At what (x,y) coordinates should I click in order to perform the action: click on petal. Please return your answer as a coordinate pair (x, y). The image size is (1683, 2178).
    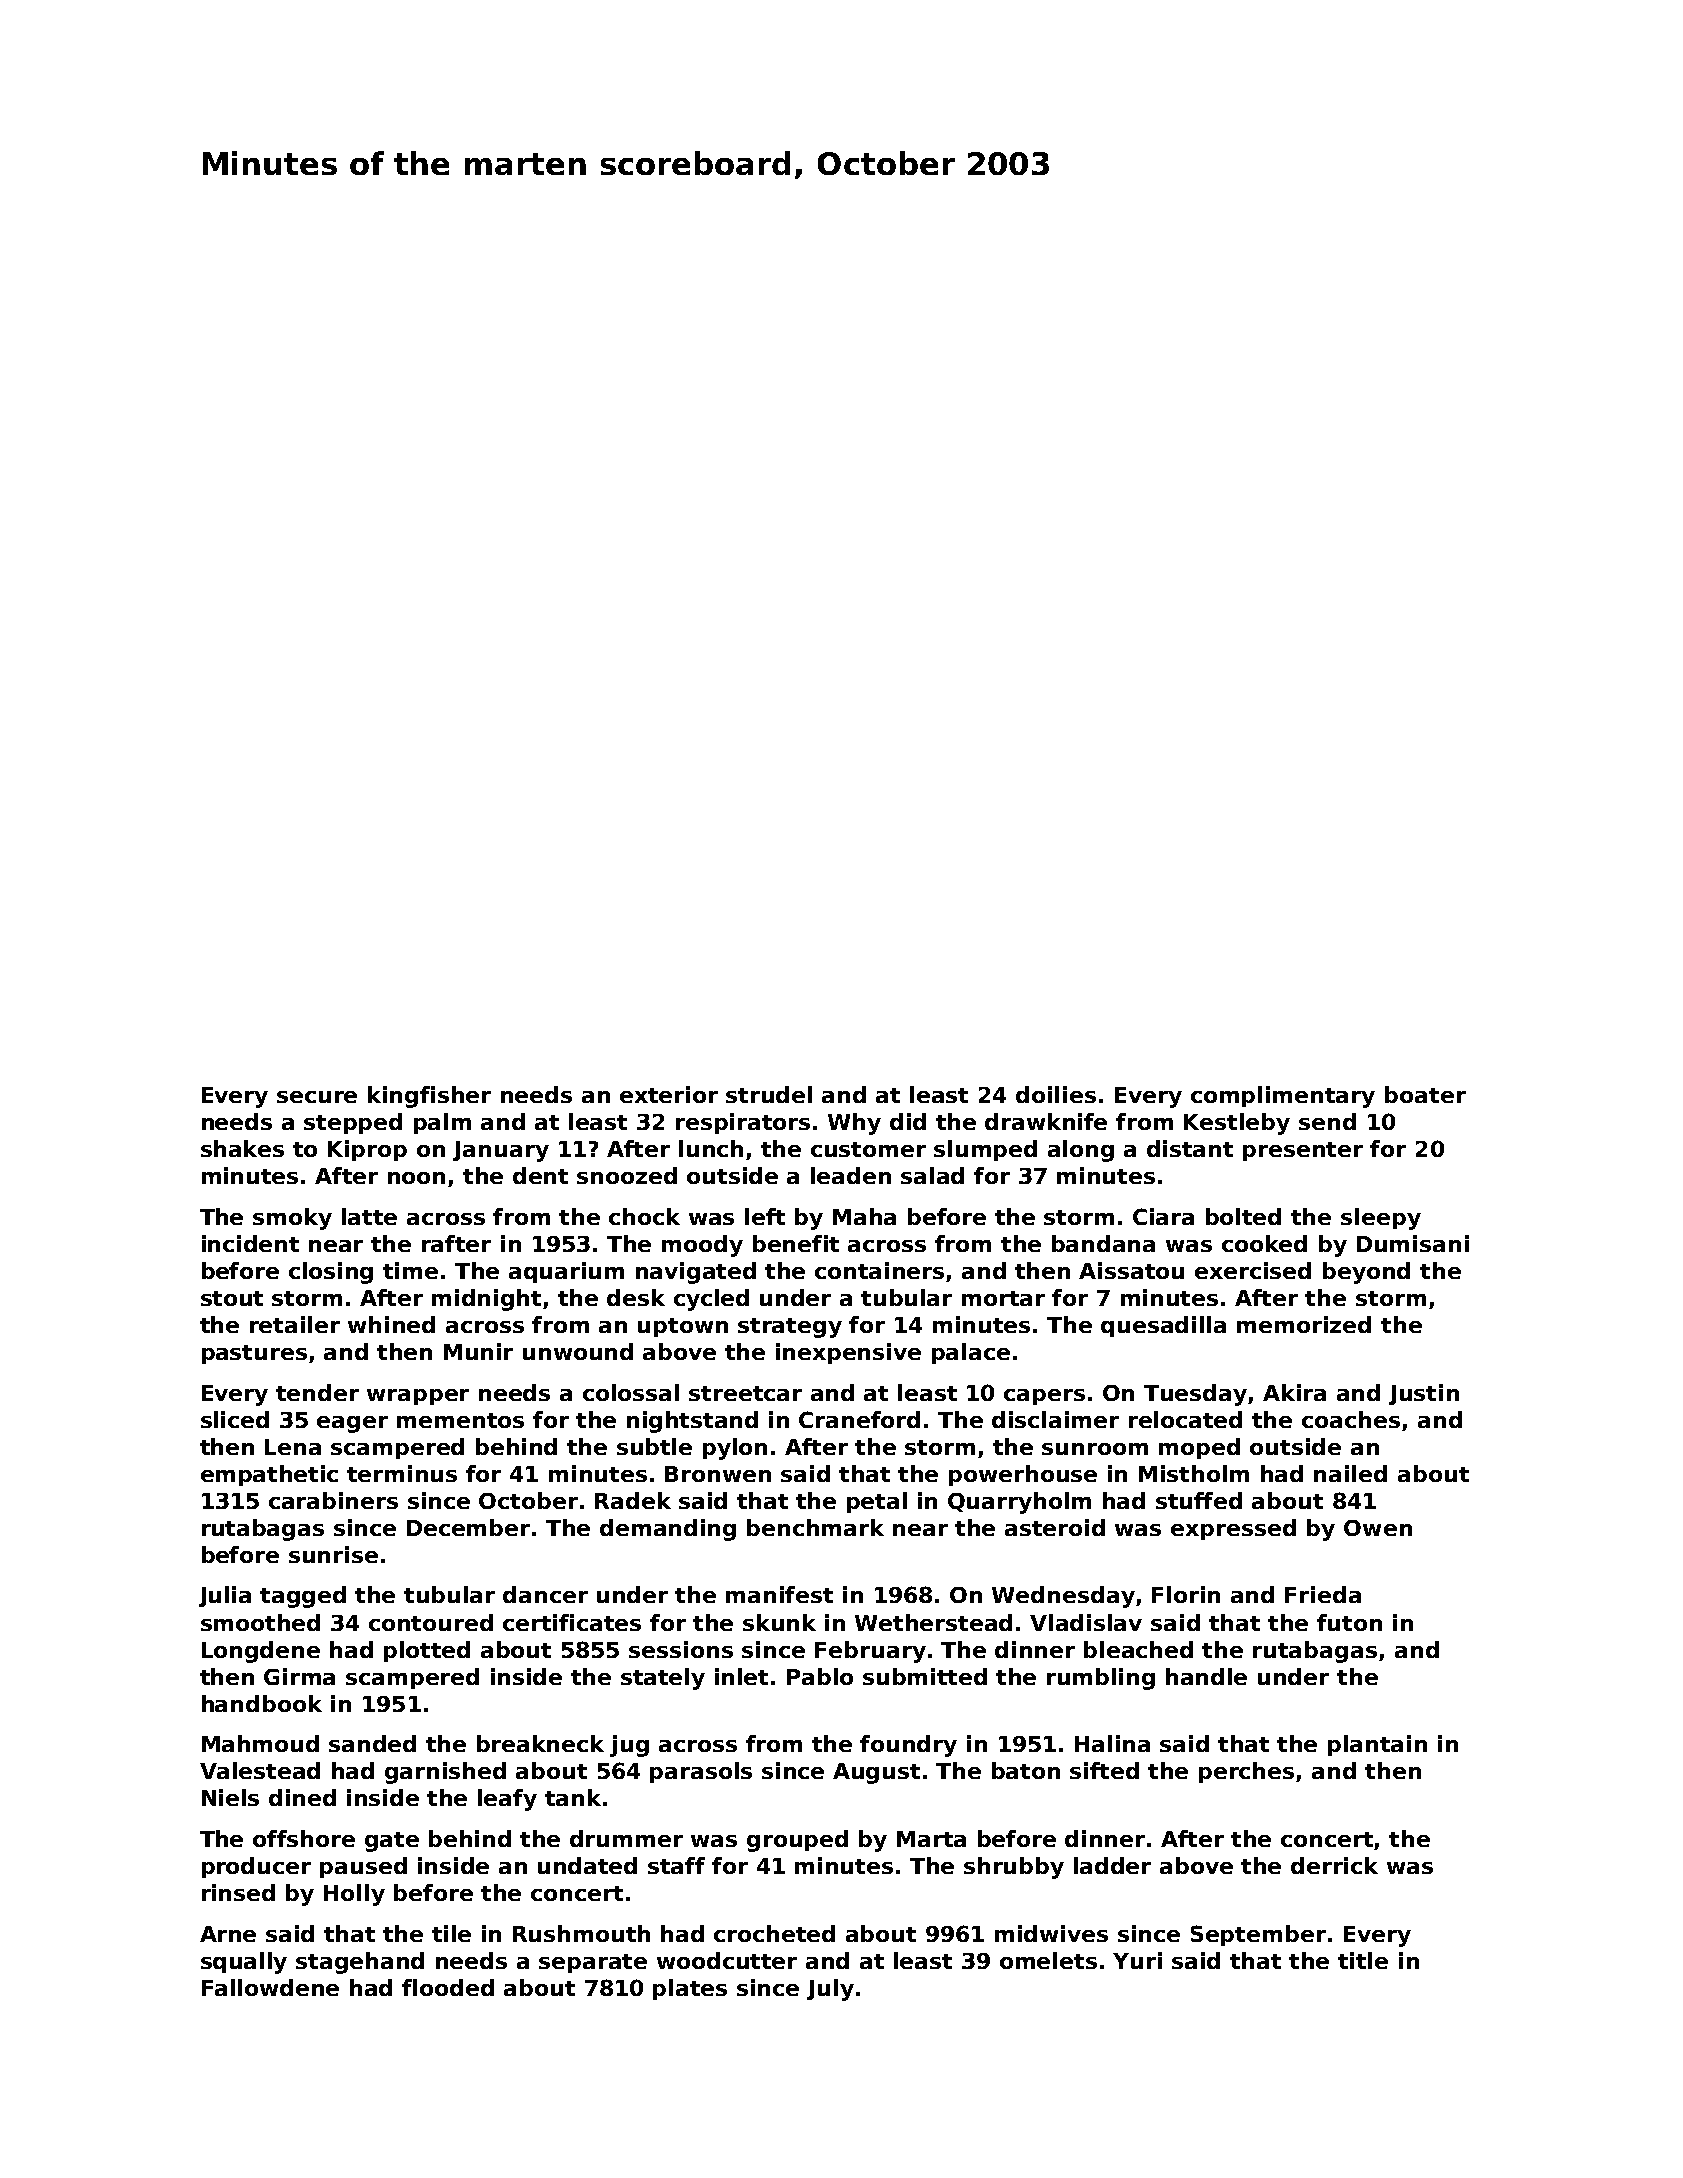
    Looking at the image, I should click on (877, 1502).
